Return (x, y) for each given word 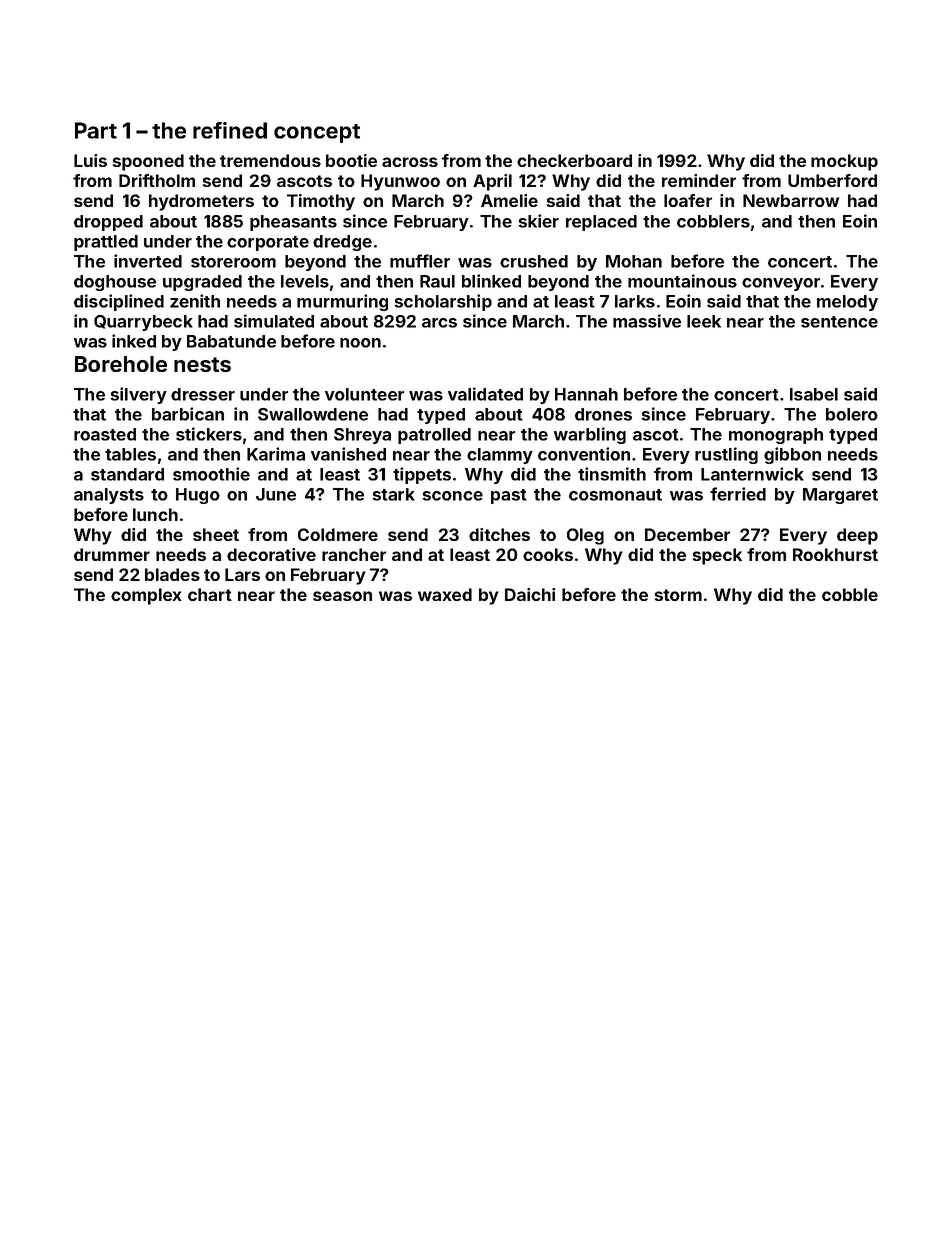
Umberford (832, 180)
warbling (590, 435)
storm (678, 595)
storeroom (233, 262)
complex (146, 596)
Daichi (530, 594)
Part (96, 130)
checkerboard (574, 160)
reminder (699, 180)
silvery (138, 395)
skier (538, 221)
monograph (776, 436)
